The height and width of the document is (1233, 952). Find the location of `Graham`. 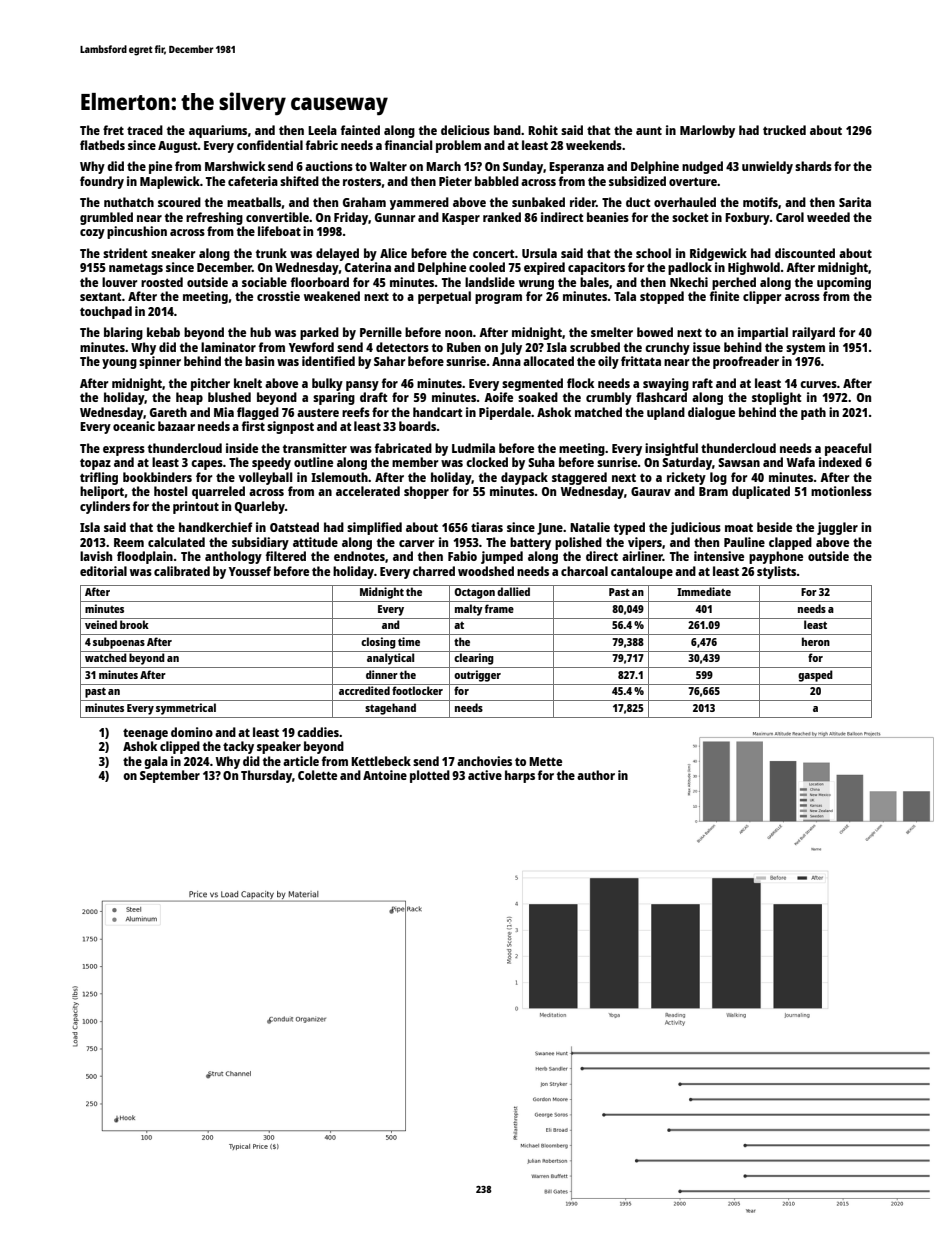

Graham is located at coordinates (364, 202).
